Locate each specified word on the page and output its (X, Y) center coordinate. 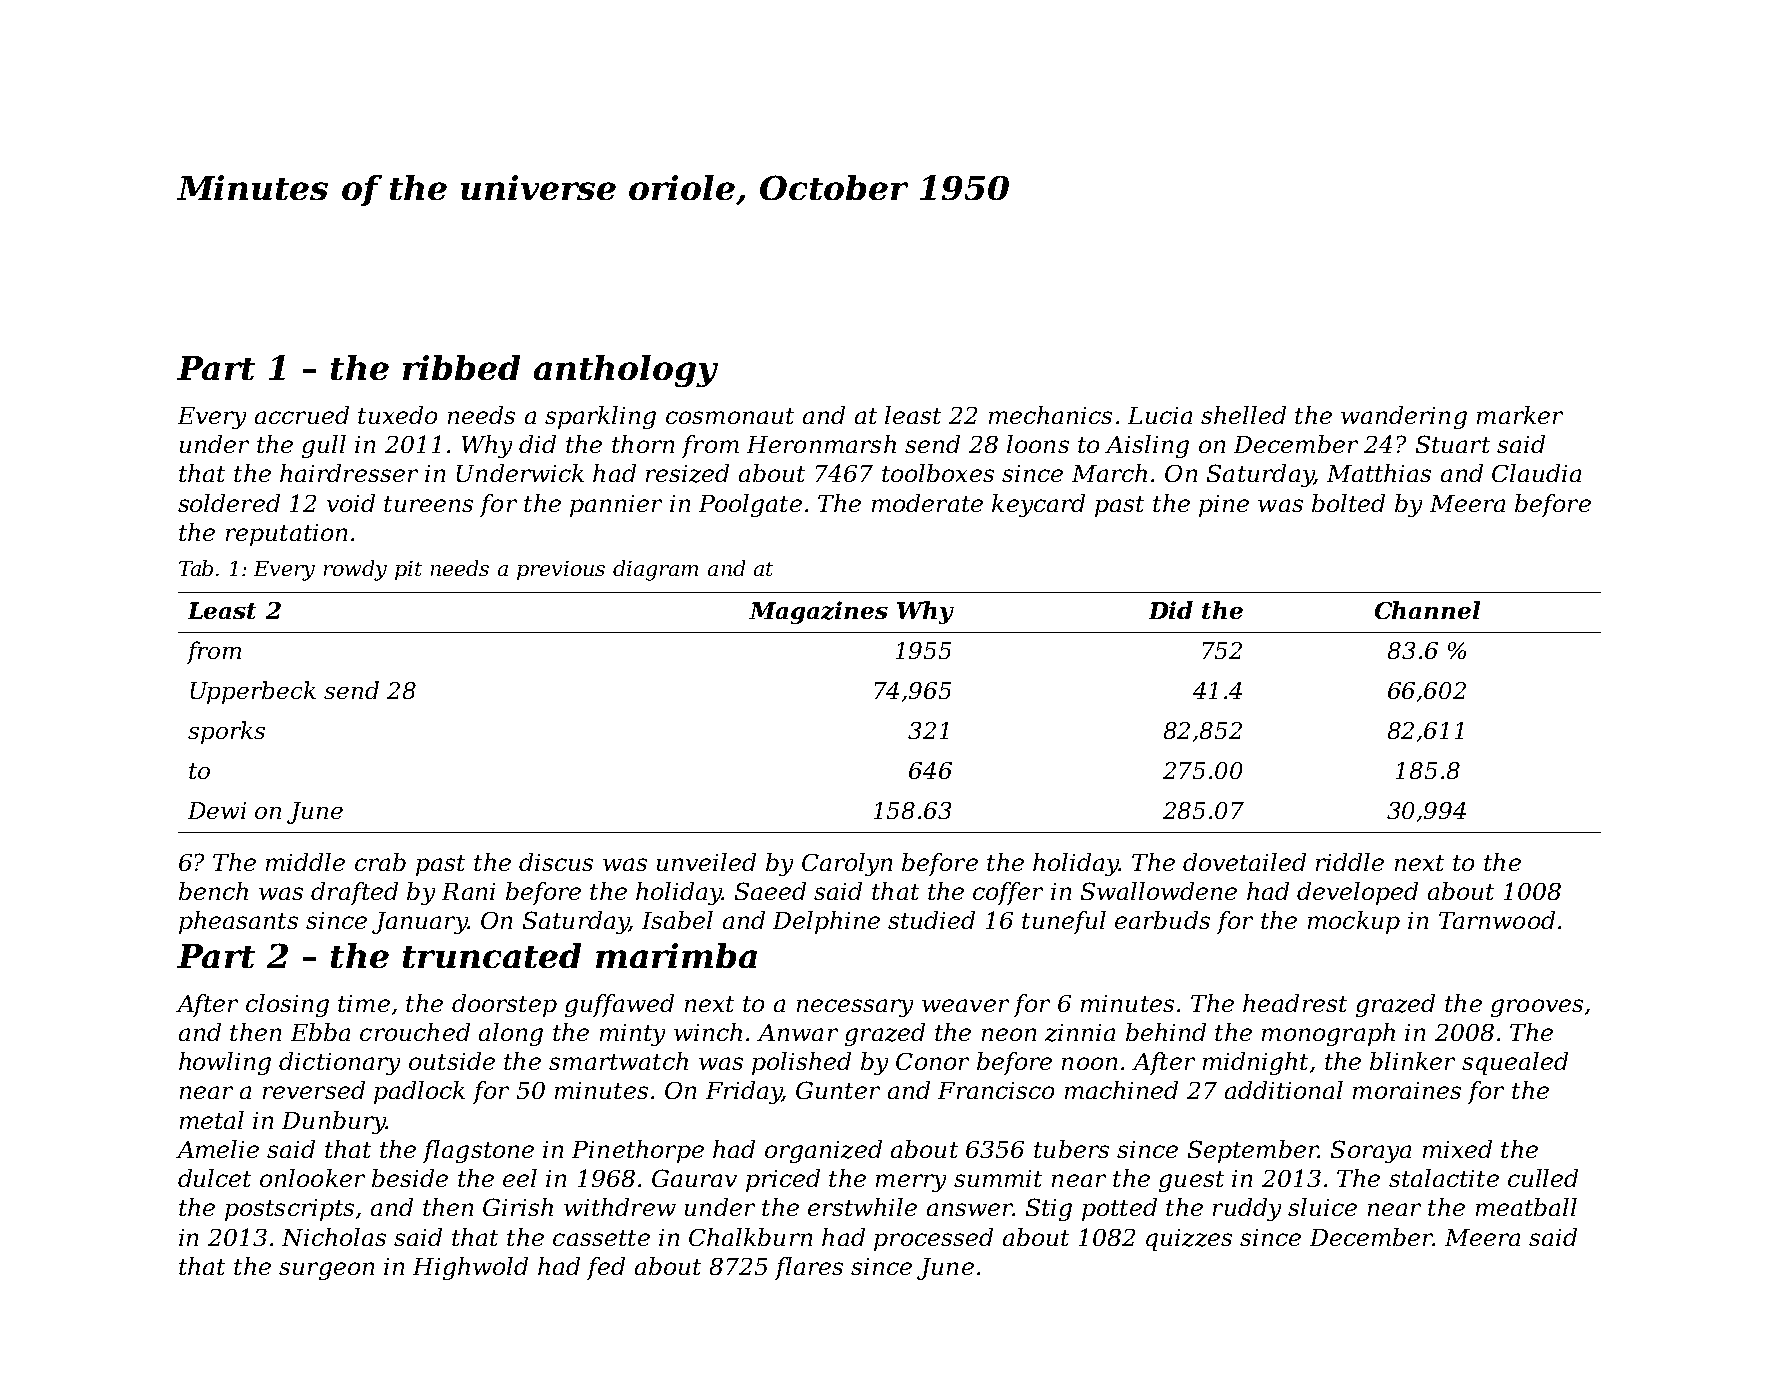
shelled (1243, 415)
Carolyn (847, 864)
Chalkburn (750, 1237)
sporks (226, 732)
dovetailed (1244, 862)
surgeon (326, 1271)
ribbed (461, 367)
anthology (626, 371)
